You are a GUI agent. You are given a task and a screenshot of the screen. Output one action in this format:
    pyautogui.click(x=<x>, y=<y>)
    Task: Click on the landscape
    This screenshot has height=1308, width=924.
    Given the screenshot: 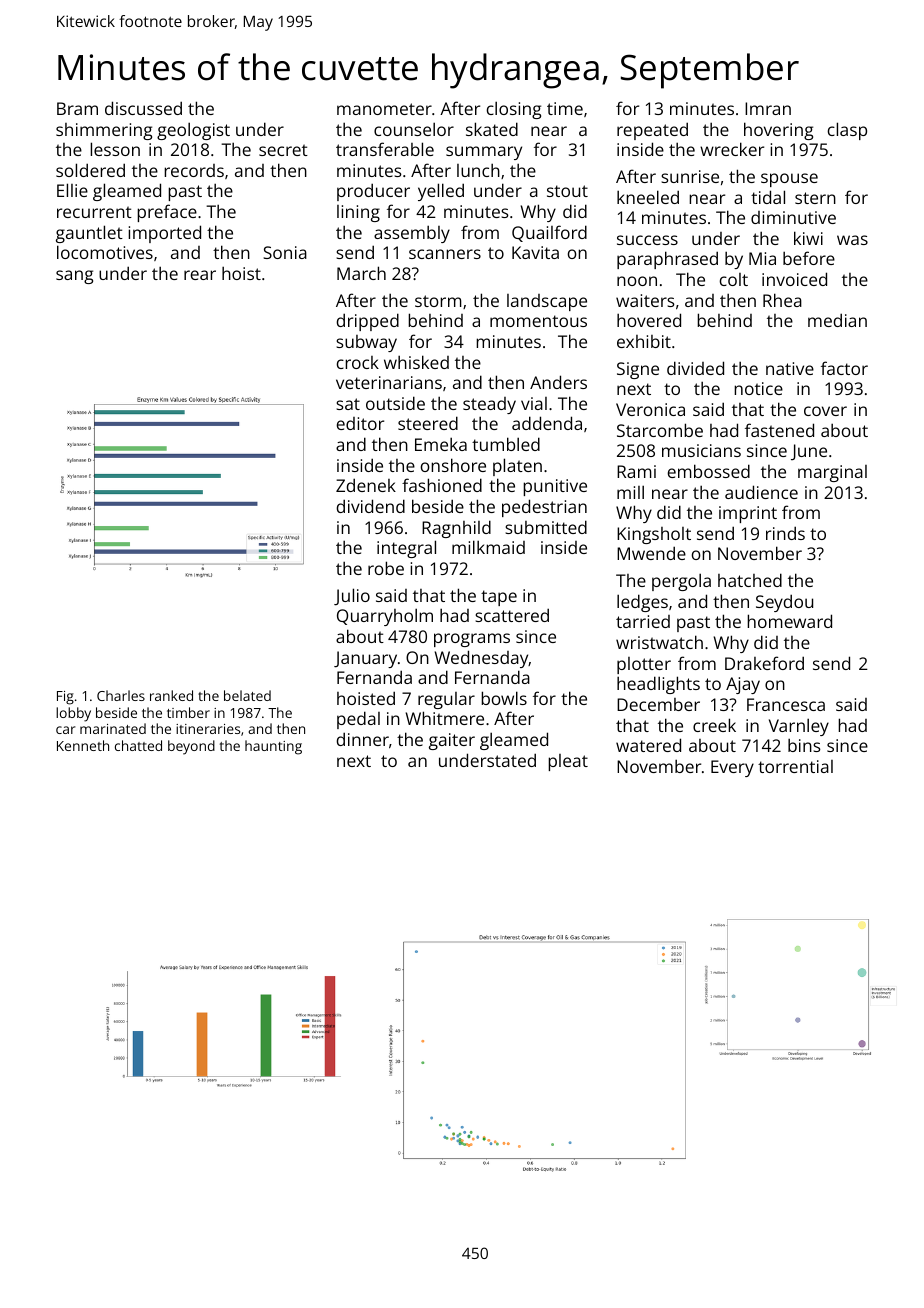 What is the action you would take?
    pyautogui.click(x=547, y=302)
